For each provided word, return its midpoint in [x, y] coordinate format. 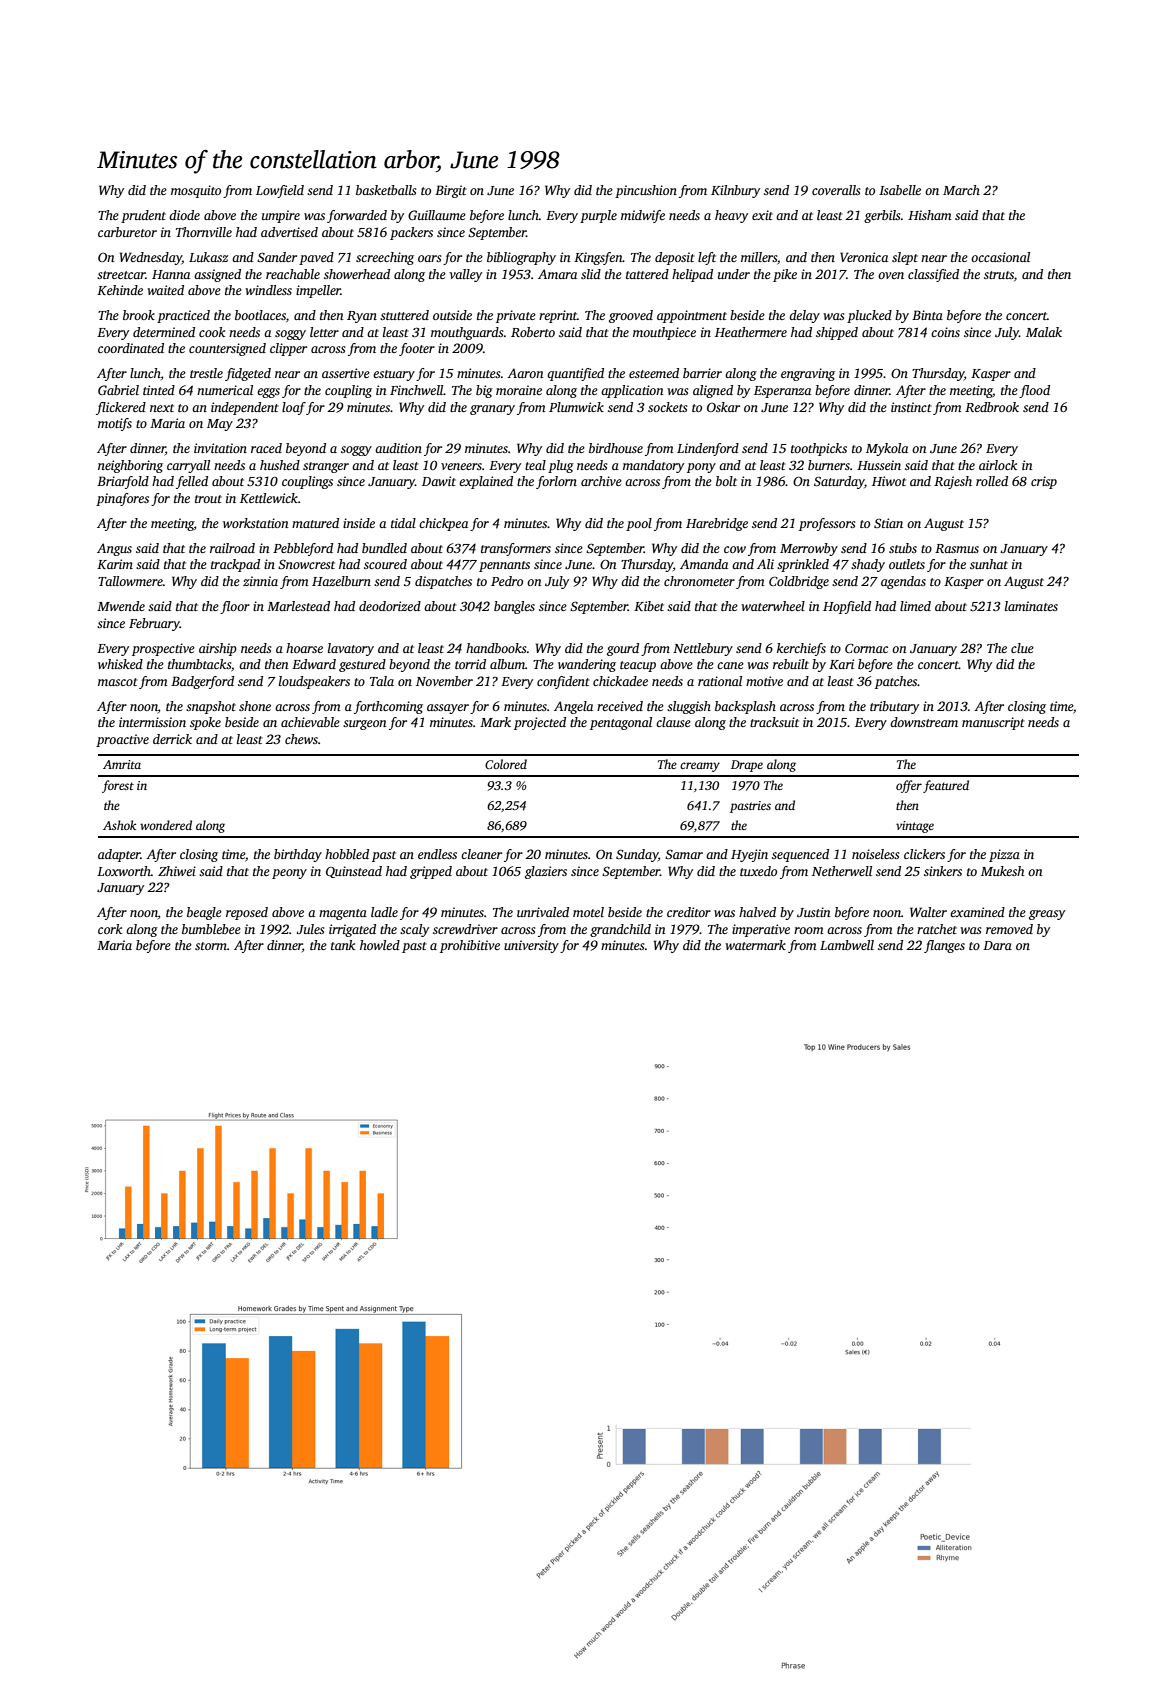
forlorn [556, 482]
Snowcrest [306, 564]
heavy [731, 216]
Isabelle [900, 190]
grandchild [620, 930]
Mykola [887, 449]
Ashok [119, 825]
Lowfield [280, 191]
